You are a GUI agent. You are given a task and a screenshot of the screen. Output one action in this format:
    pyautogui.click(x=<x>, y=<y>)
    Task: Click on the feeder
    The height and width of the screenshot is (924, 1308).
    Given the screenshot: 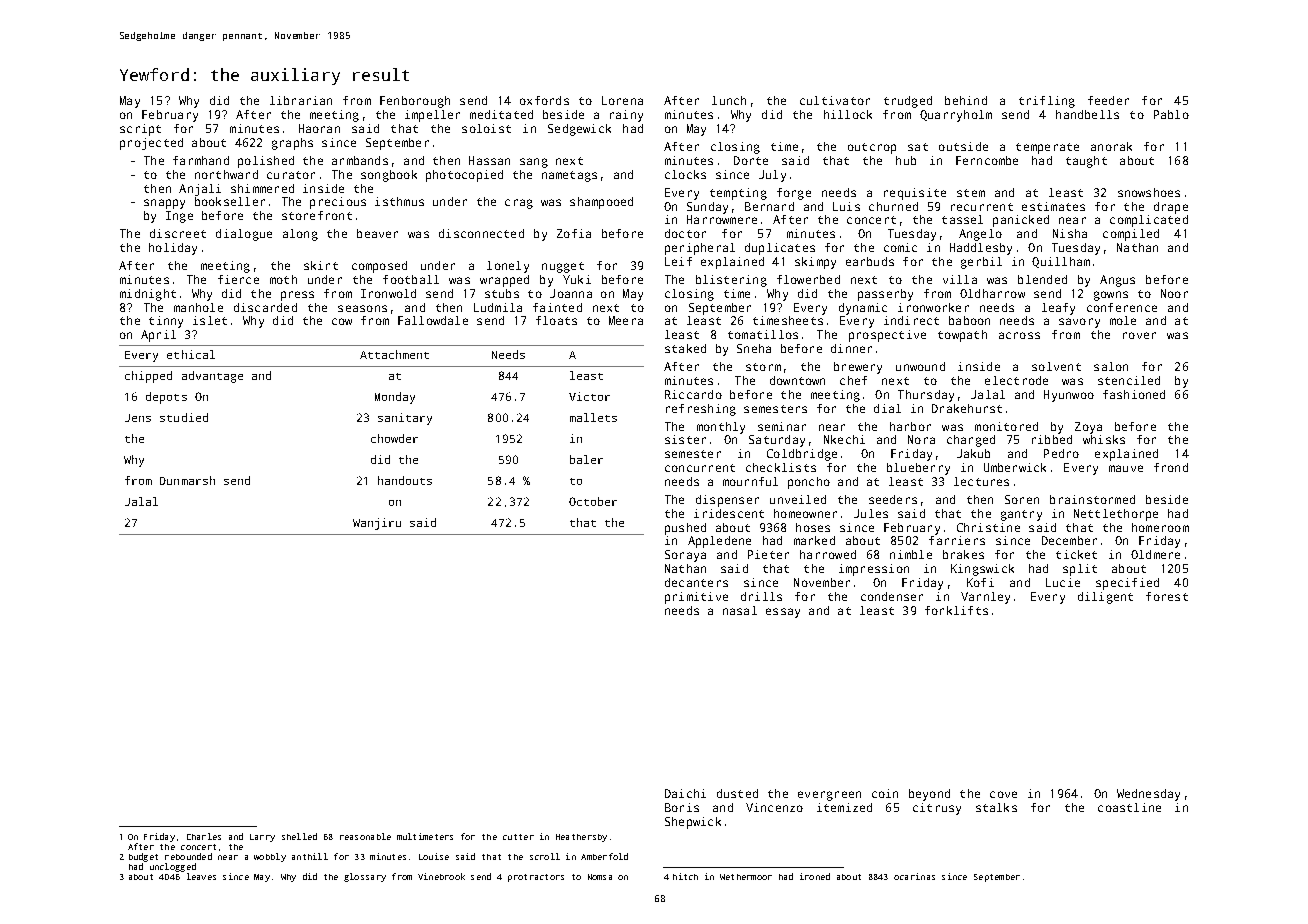 What is the action you would take?
    pyautogui.click(x=1108, y=100)
